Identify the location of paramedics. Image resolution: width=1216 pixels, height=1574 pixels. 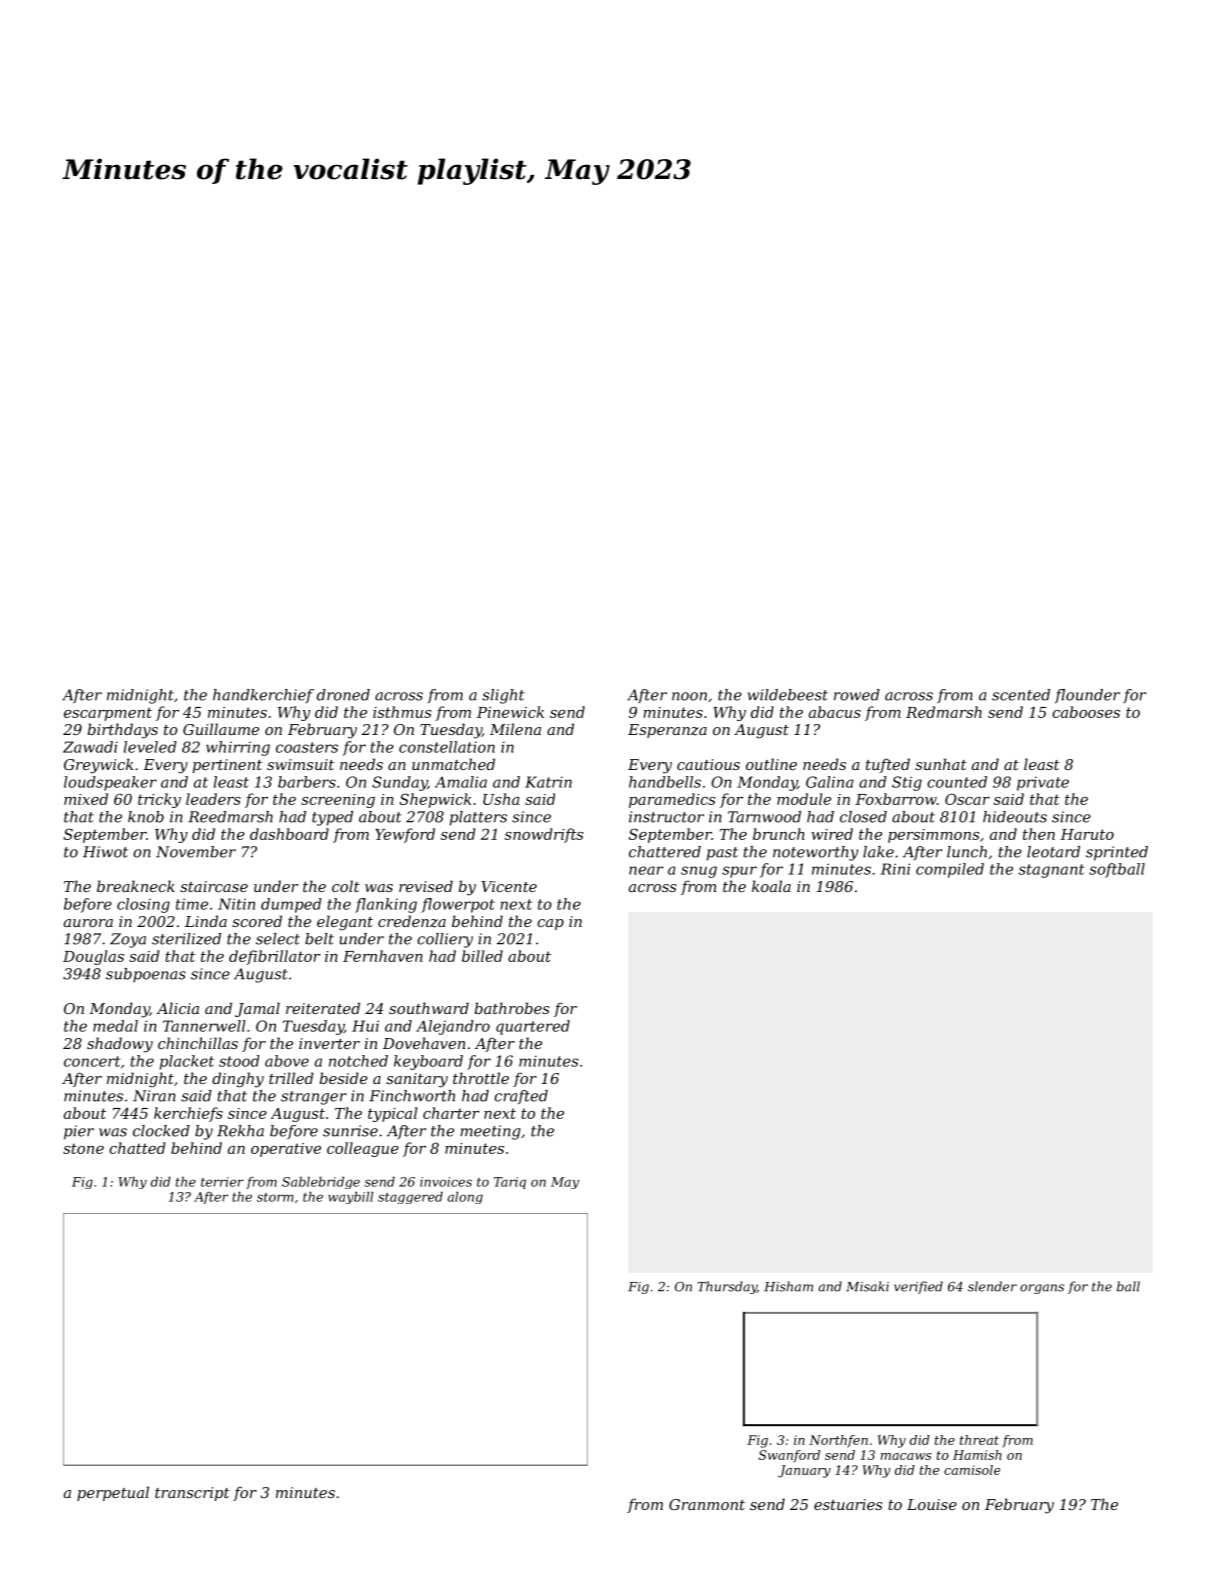
(672, 800).
